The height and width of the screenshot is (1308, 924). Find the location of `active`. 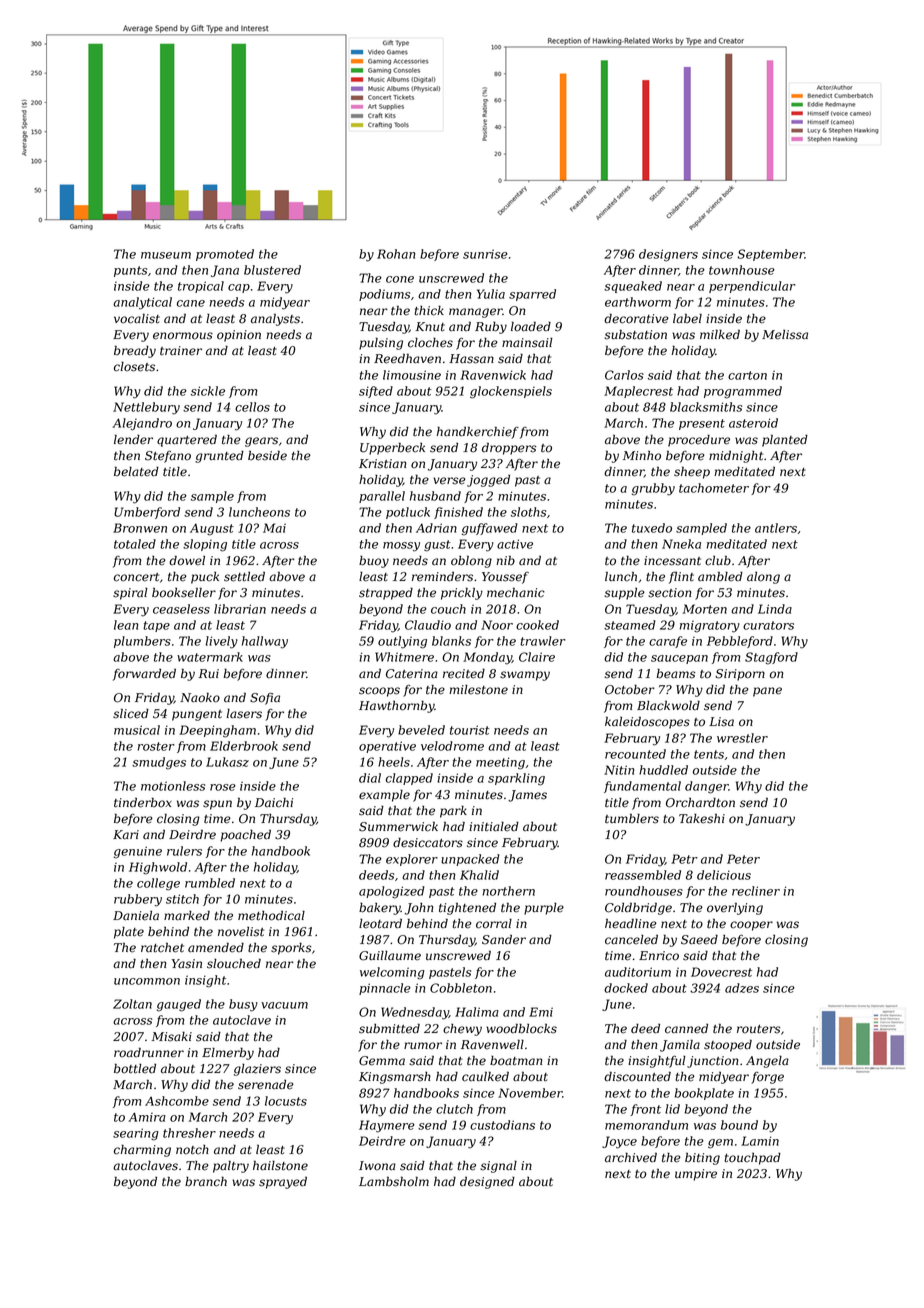

active is located at coordinates (515, 544).
